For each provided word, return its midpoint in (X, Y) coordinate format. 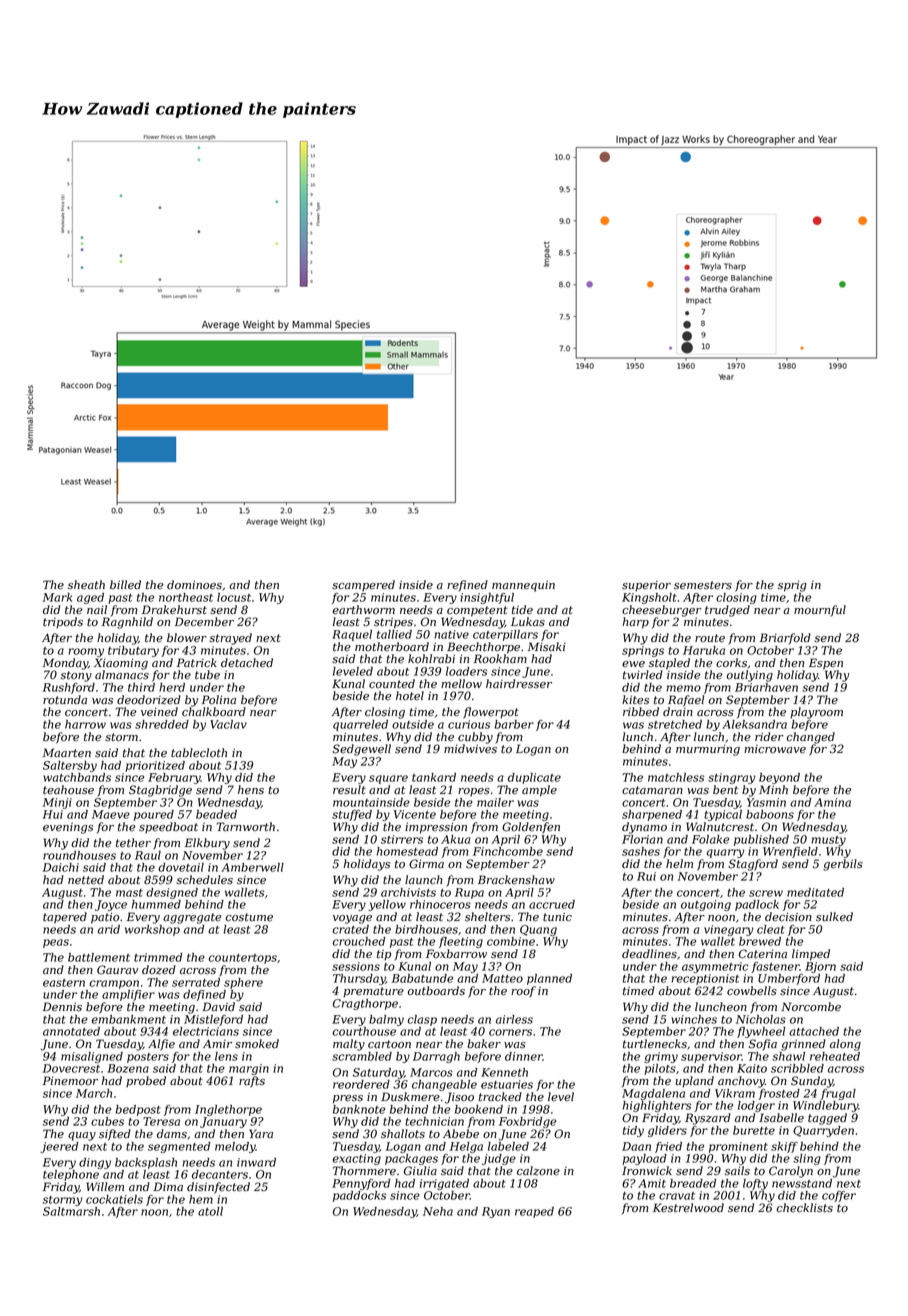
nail (97, 609)
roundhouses (79, 855)
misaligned (92, 1057)
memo (683, 688)
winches (694, 1019)
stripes (393, 623)
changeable (444, 1085)
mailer (495, 802)
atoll (210, 1211)
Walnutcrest (720, 827)
